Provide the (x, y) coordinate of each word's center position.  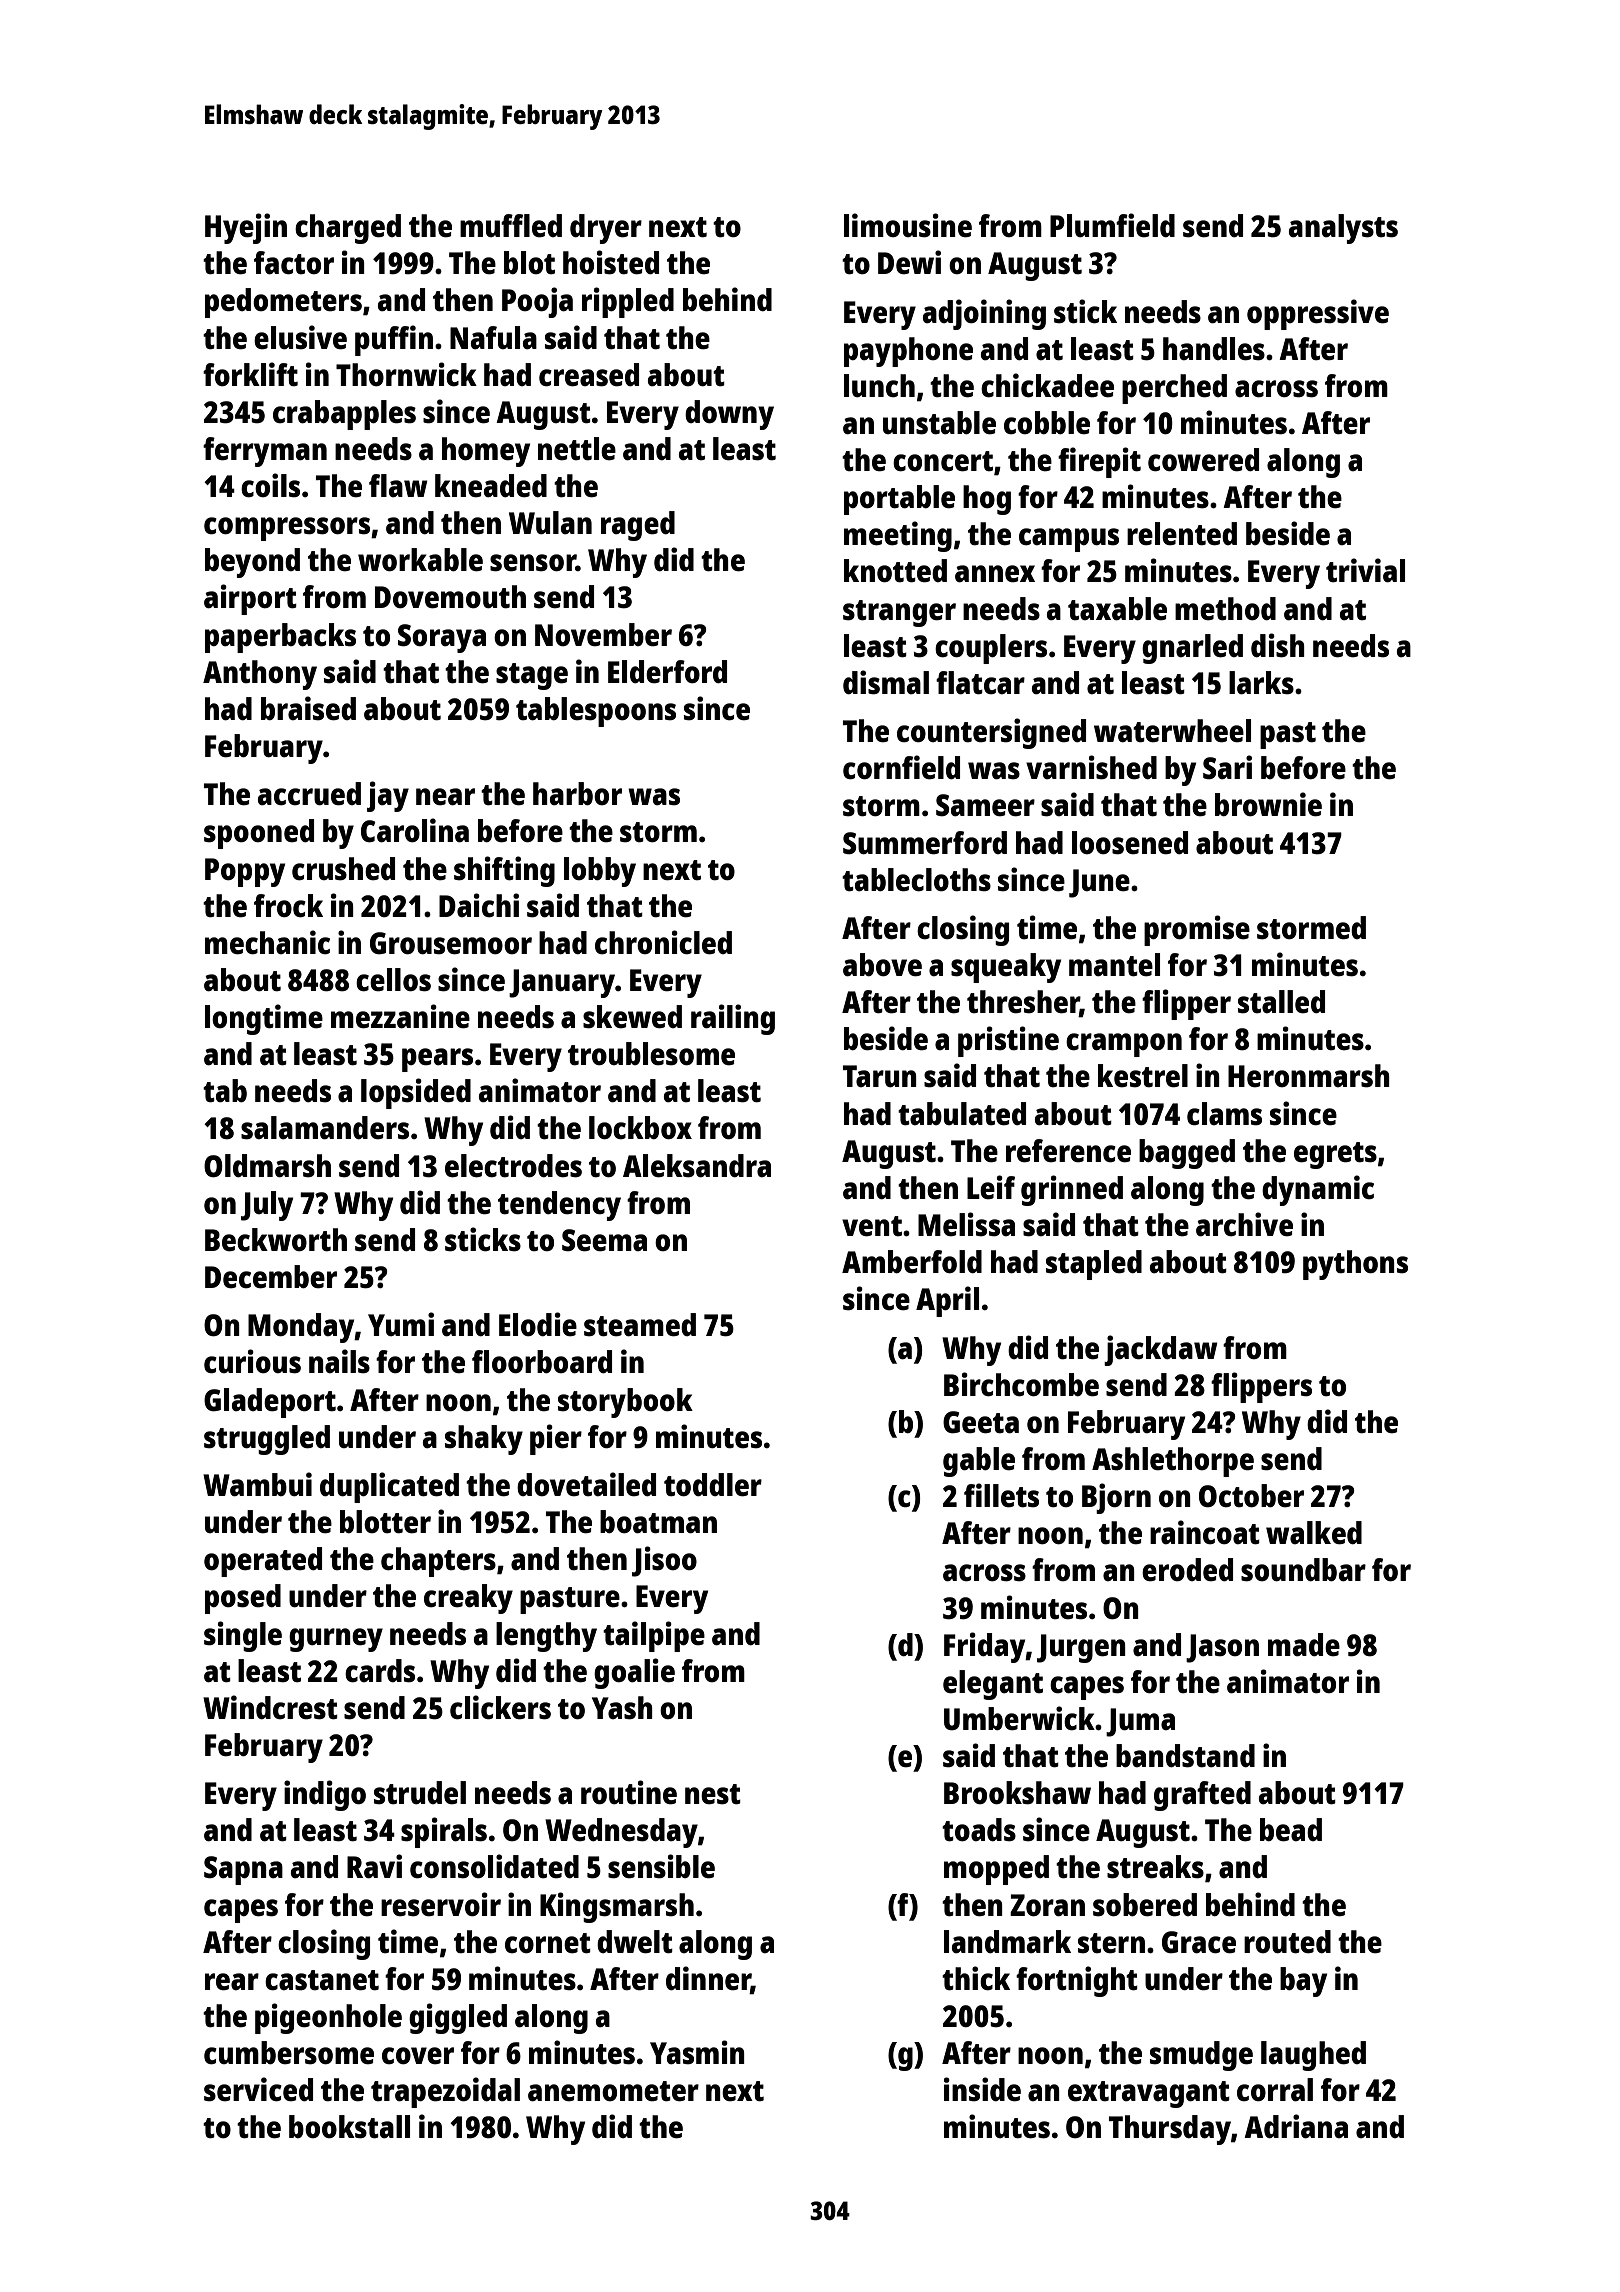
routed (1287, 1941)
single (243, 1636)
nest (713, 1794)
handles (1214, 349)
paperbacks (280, 638)
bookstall (349, 2127)
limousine (908, 225)
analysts (1343, 229)
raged (638, 526)
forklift (250, 374)
